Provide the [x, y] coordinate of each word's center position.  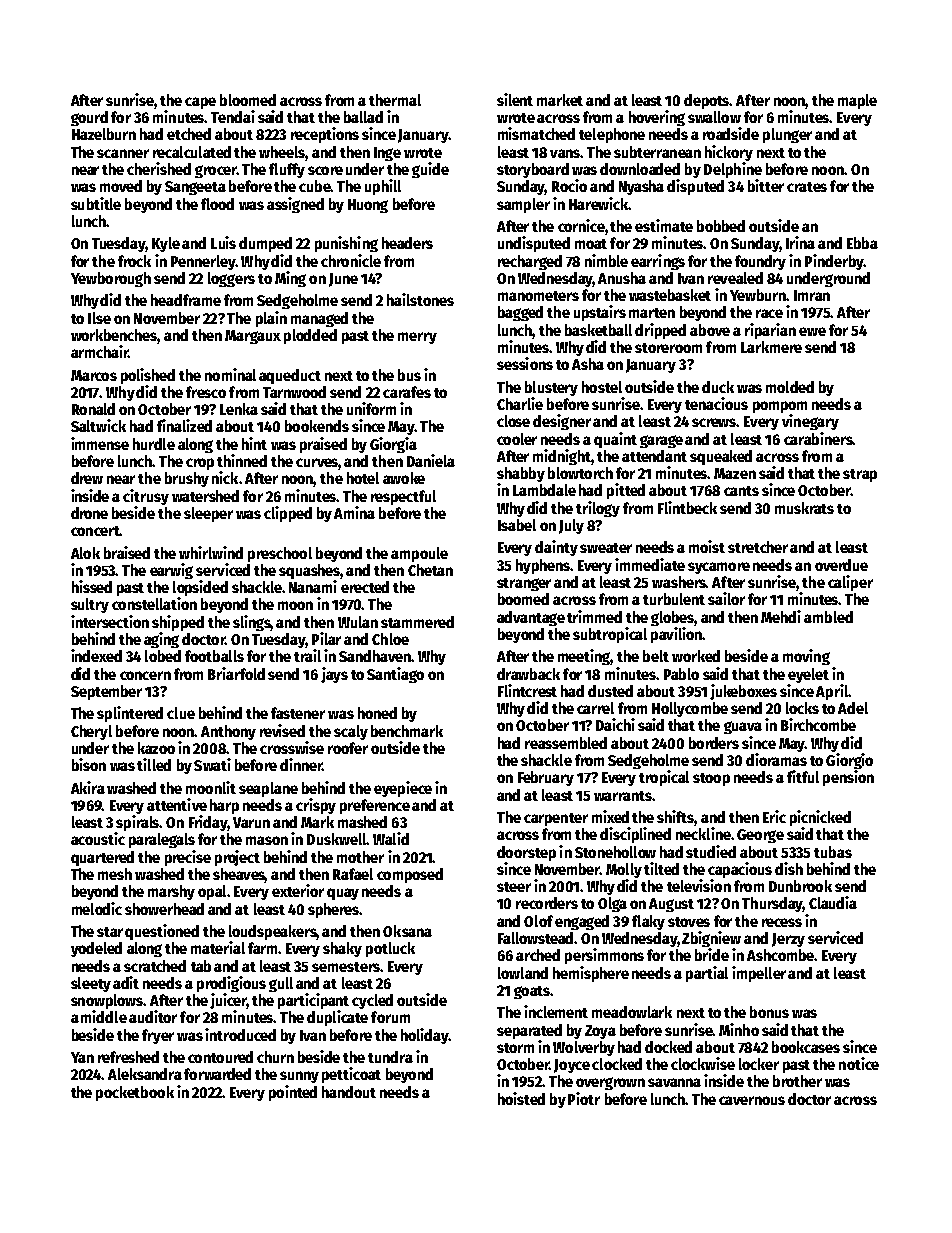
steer [514, 887]
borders [714, 743]
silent [515, 99]
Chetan [430, 570]
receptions [325, 135]
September [106, 692]
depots [707, 101]
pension [848, 778]
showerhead [164, 909]
